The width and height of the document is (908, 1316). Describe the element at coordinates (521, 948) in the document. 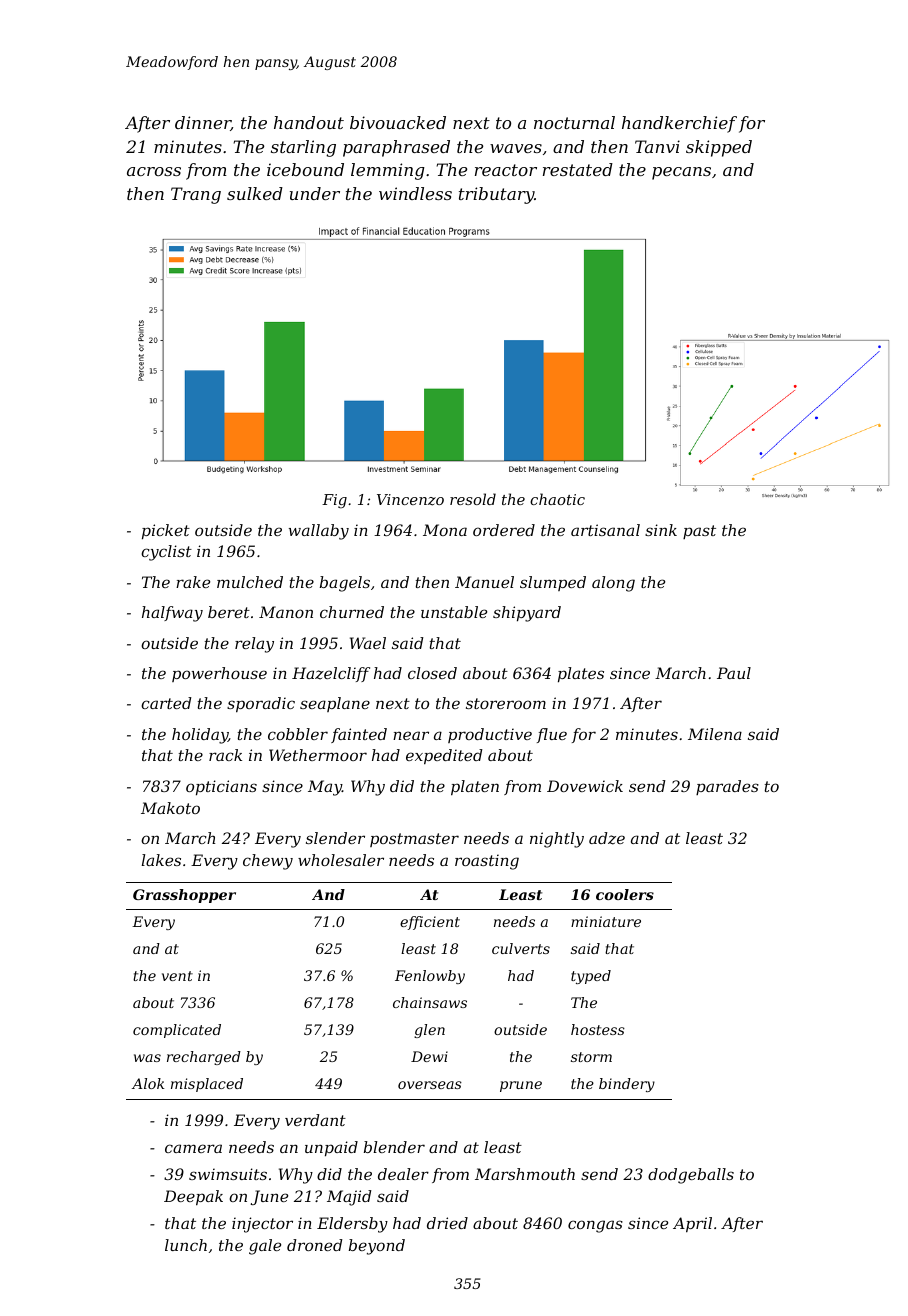

I see `culverts` at that location.
